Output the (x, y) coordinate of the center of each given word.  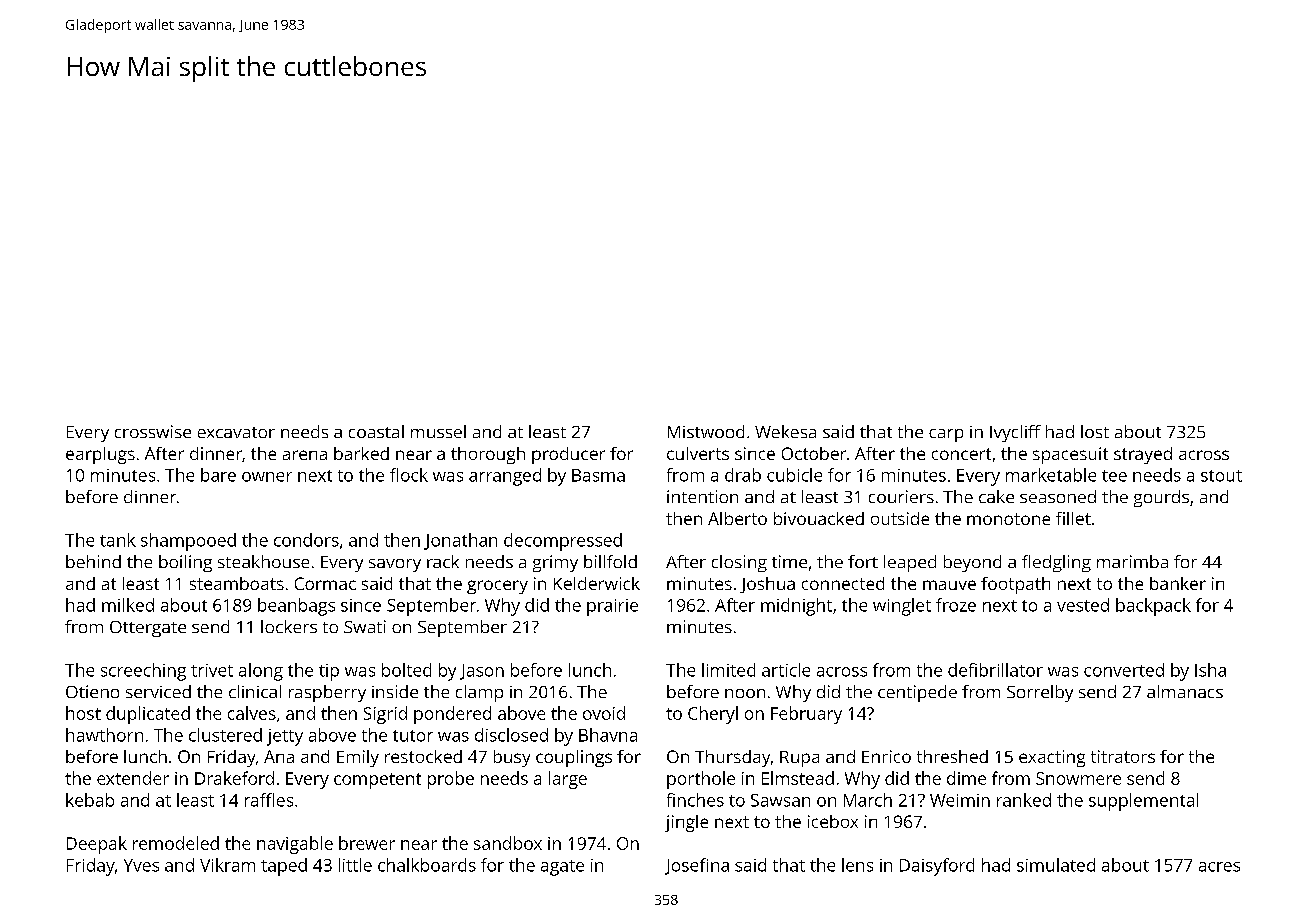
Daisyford (937, 867)
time (789, 561)
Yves (141, 865)
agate (562, 868)
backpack (1153, 607)
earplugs (100, 455)
